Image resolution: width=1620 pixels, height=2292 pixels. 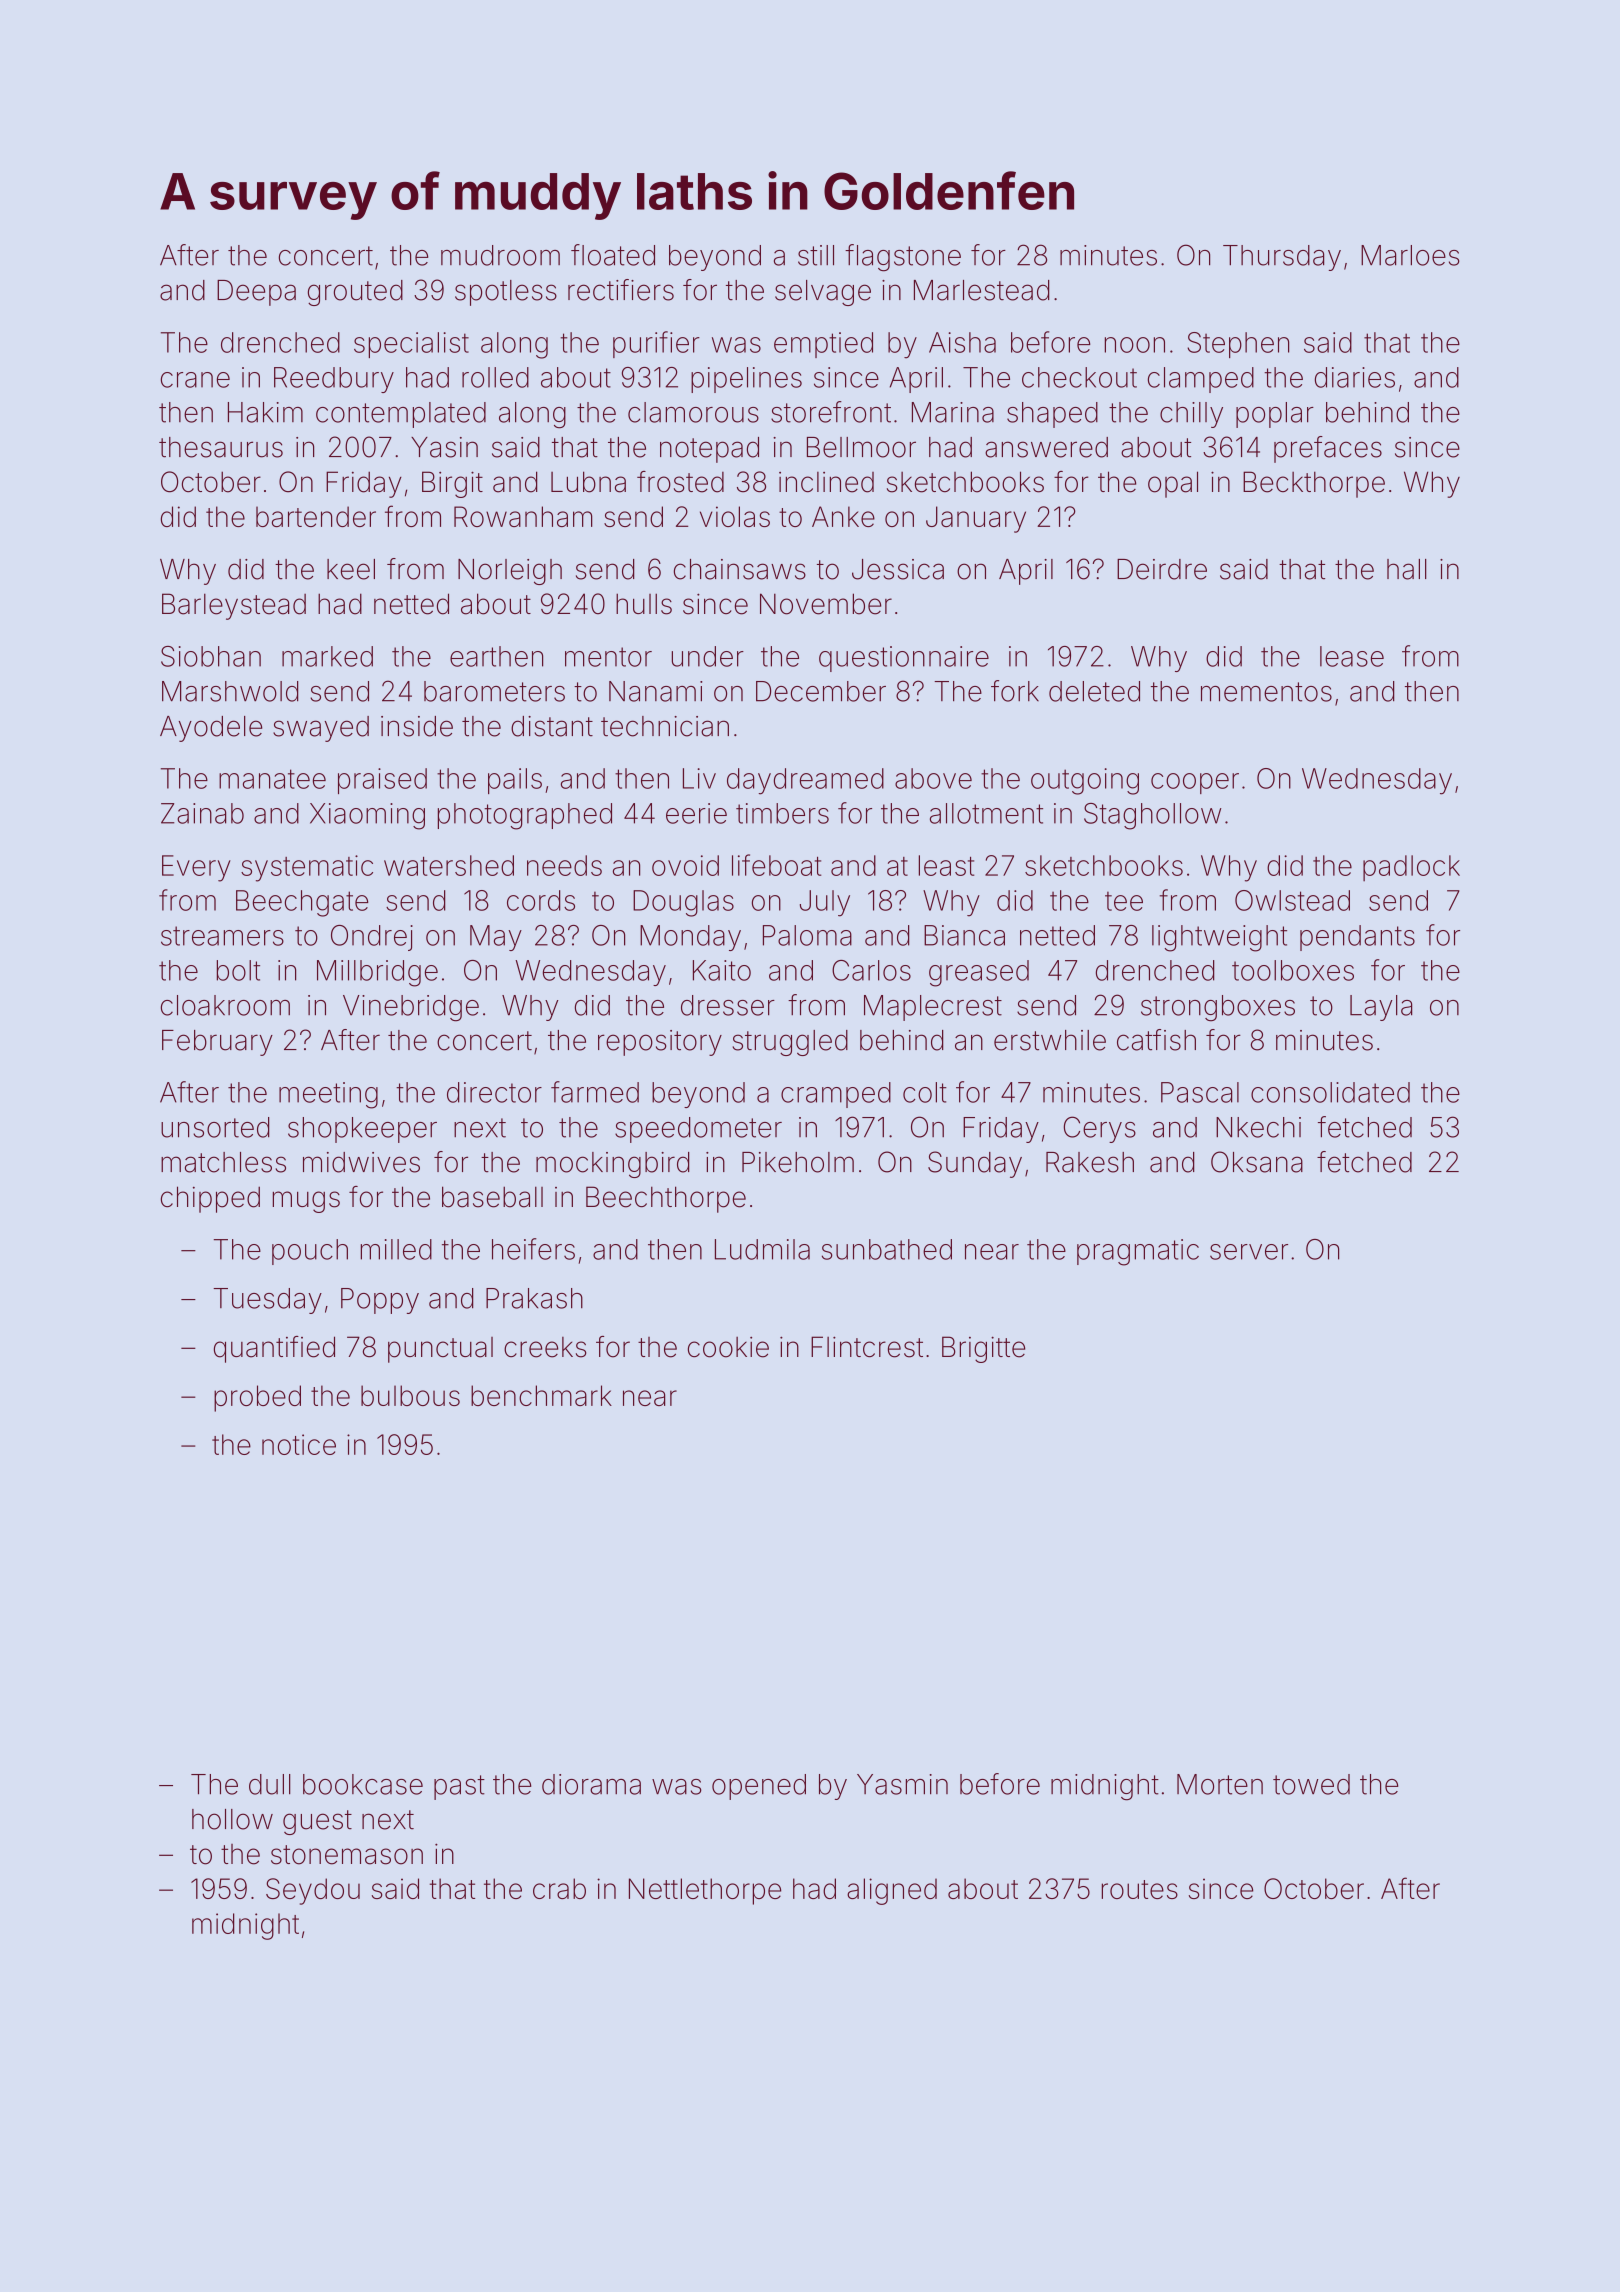 I want to click on Oksana, so click(x=1257, y=1162).
